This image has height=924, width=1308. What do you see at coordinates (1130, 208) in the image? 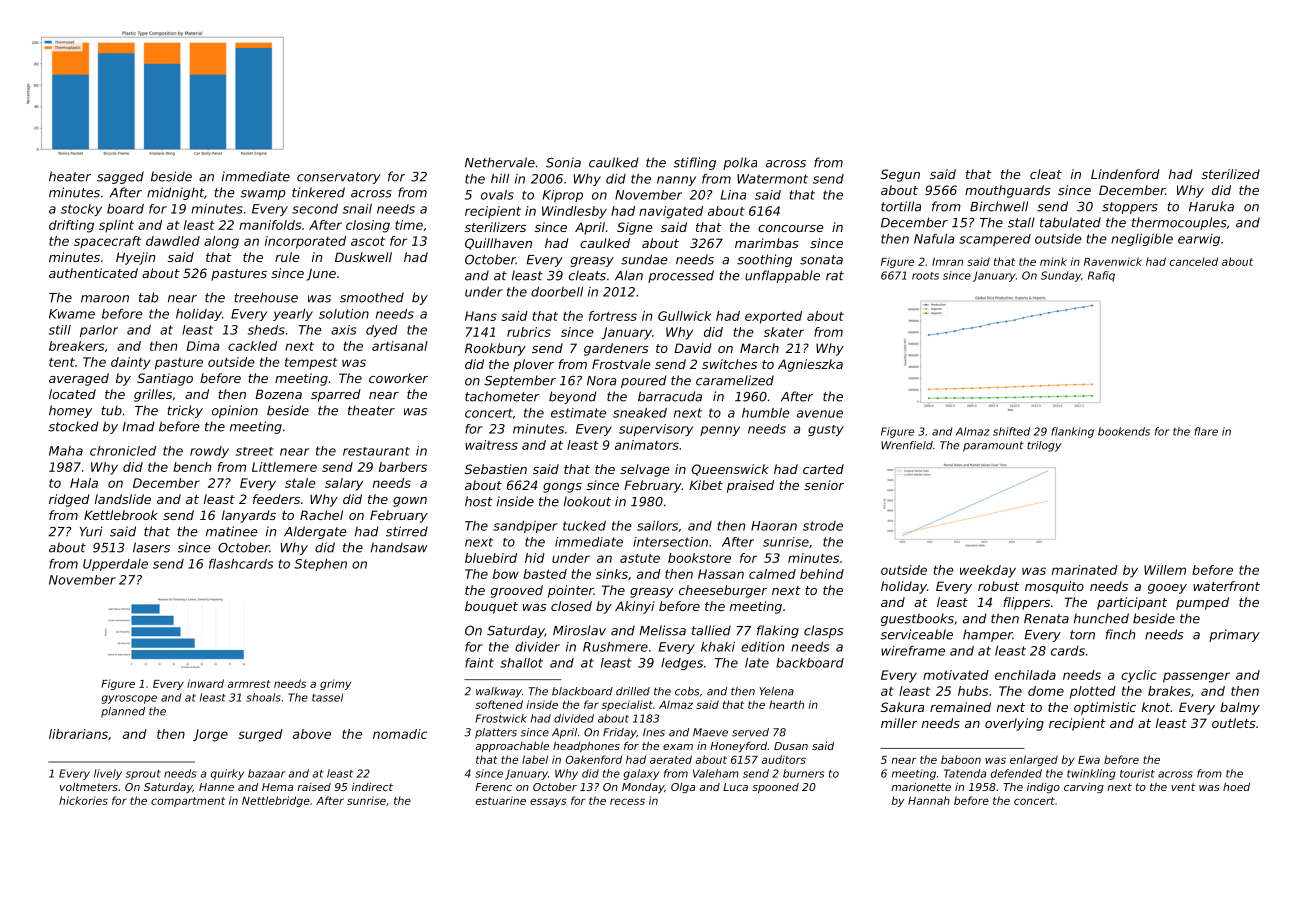
I see `stoppers` at bounding box center [1130, 208].
